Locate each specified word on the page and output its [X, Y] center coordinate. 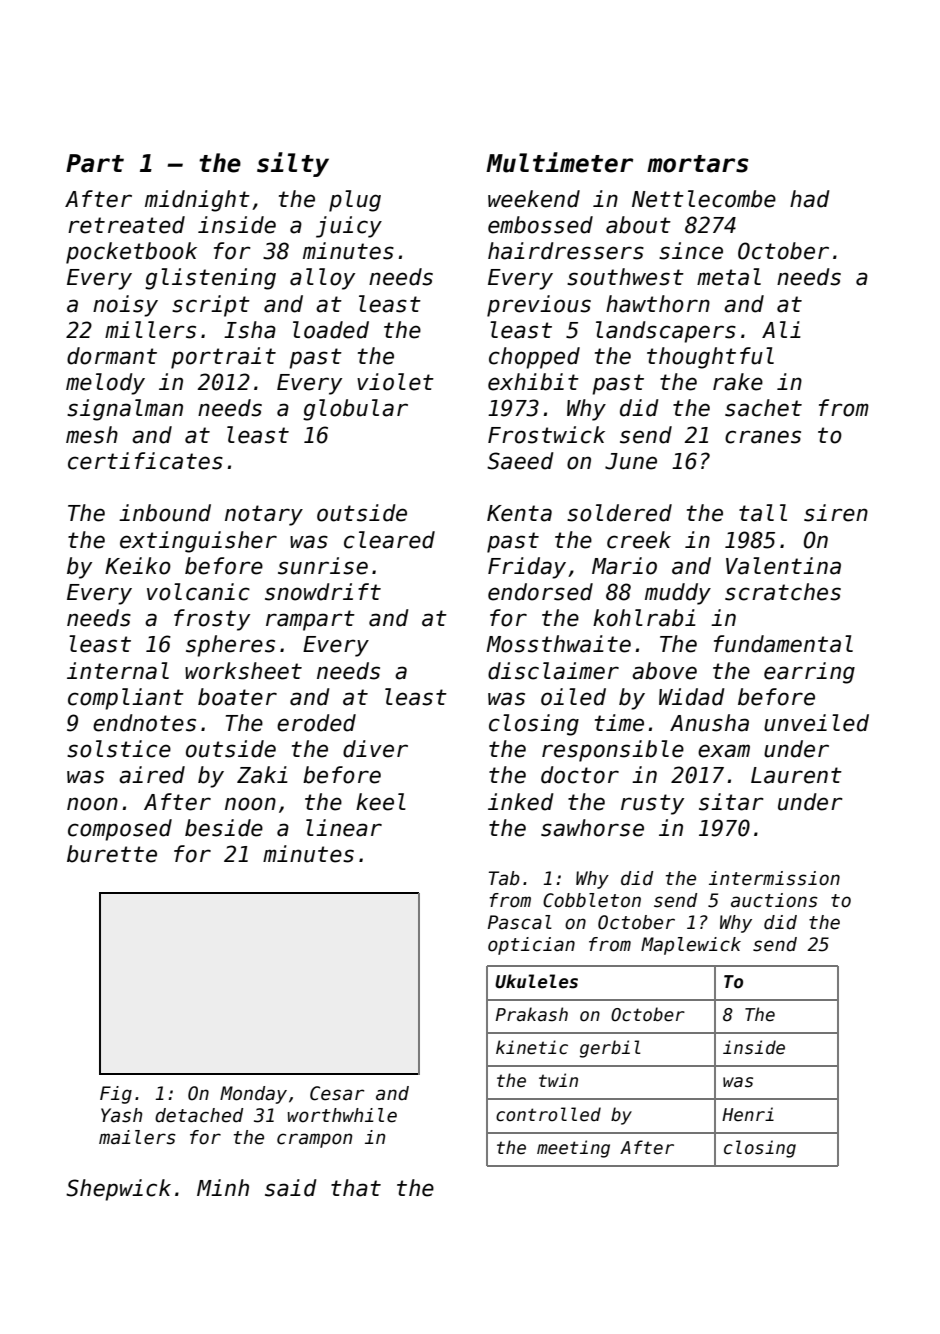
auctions [774, 900]
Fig [116, 1095]
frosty [212, 620]
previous [539, 306]
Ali [781, 329]
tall [763, 513]
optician [531, 946]
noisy [125, 306]
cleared [389, 540]
